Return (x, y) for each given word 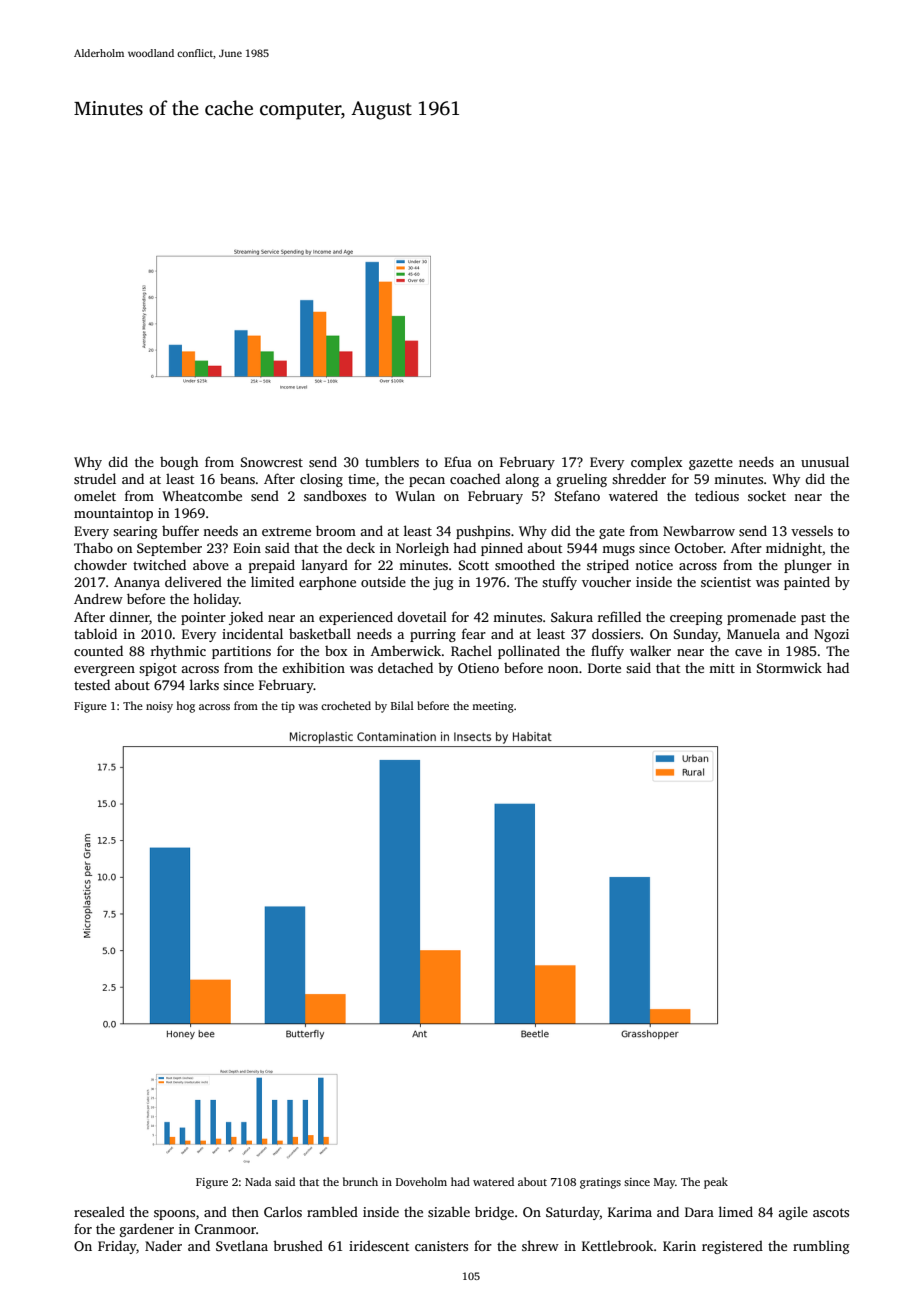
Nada (258, 1181)
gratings (600, 1183)
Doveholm (421, 1181)
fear (474, 633)
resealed (99, 1211)
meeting (493, 707)
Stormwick (789, 667)
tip (288, 707)
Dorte (604, 668)
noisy (159, 707)
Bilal (402, 705)
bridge (494, 1213)
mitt (722, 668)
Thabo (93, 547)
